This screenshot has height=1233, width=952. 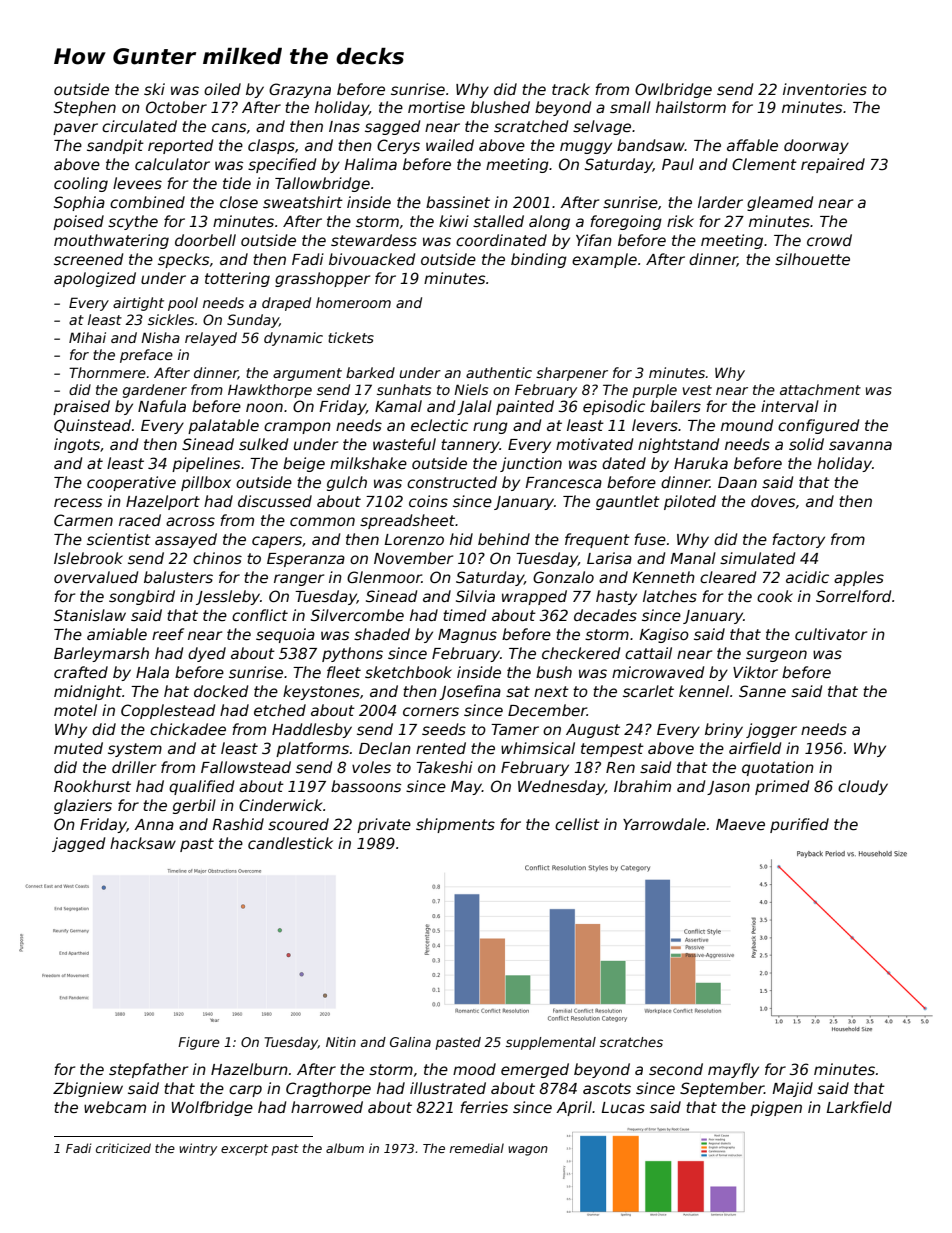 What do you see at coordinates (85, 108) in the screenshot?
I see `Stephen` at bounding box center [85, 108].
